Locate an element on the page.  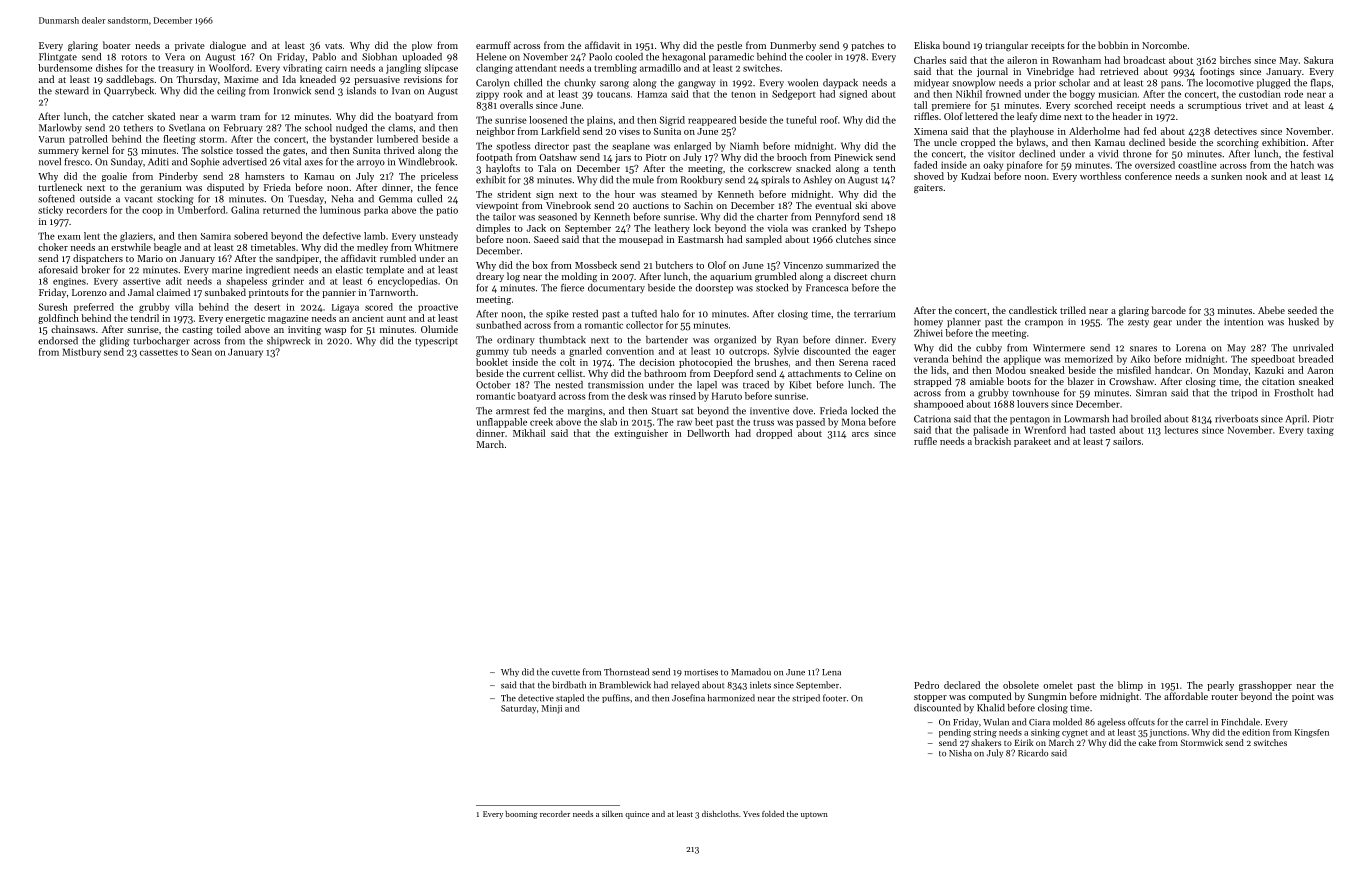
Sigrid is located at coordinates (672, 121).
